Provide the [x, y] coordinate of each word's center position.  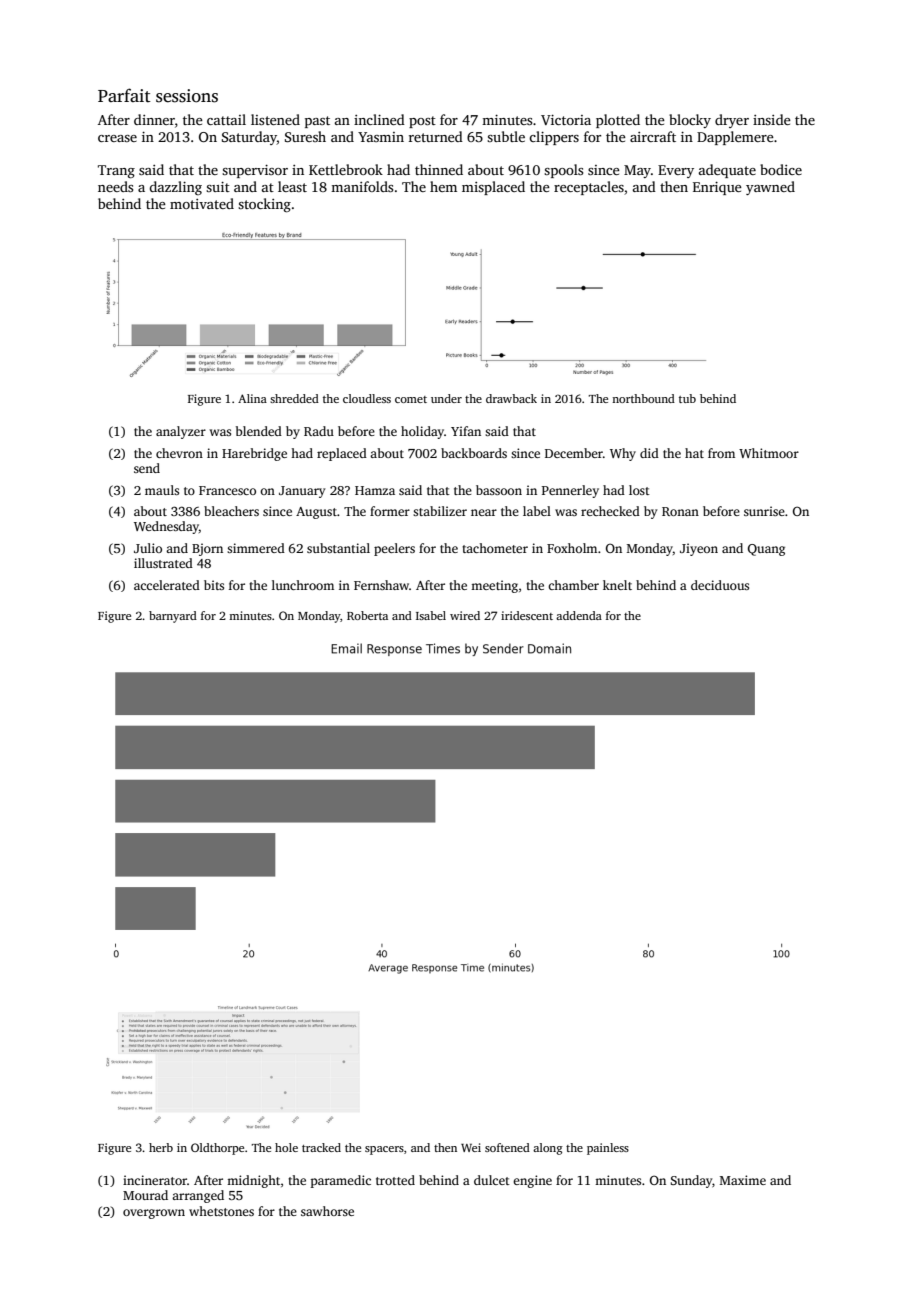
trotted [395, 1180]
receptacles [589, 188]
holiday [422, 432]
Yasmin [381, 137]
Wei [471, 1147]
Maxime [743, 1180]
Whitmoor [769, 453]
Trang [116, 172]
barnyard [173, 617]
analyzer [181, 432]
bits [214, 585]
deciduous [720, 585]
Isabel [431, 615]
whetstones [221, 1211]
